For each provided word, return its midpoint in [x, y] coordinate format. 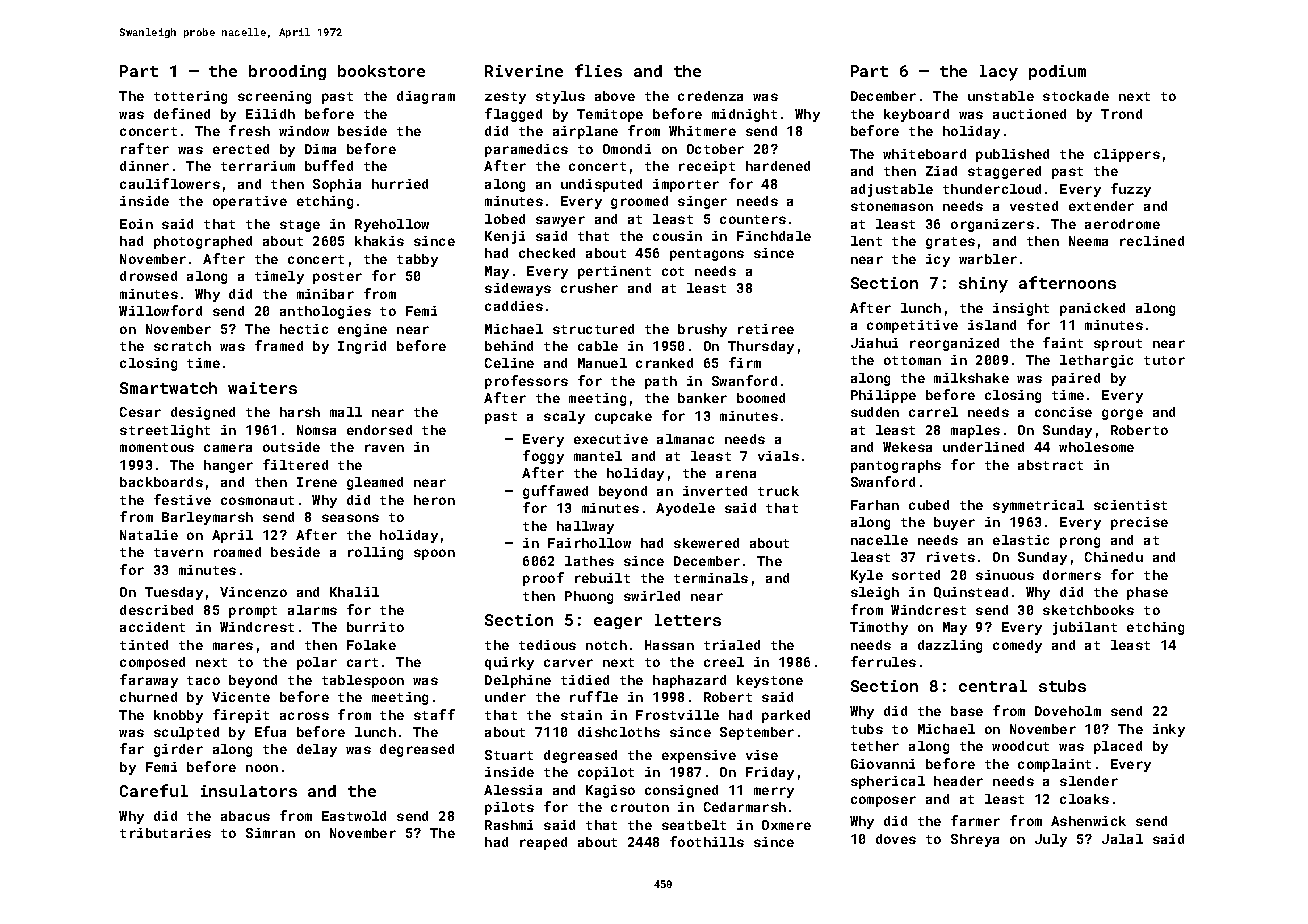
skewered [706, 543]
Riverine [524, 71]
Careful [154, 790]
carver [568, 663]
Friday [770, 773]
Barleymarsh [207, 518]
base [967, 711]
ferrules [883, 661]
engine [362, 330]
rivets [951, 557]
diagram [426, 97]
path [661, 382]
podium [1057, 72]
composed [152, 663]
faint [1063, 342]
